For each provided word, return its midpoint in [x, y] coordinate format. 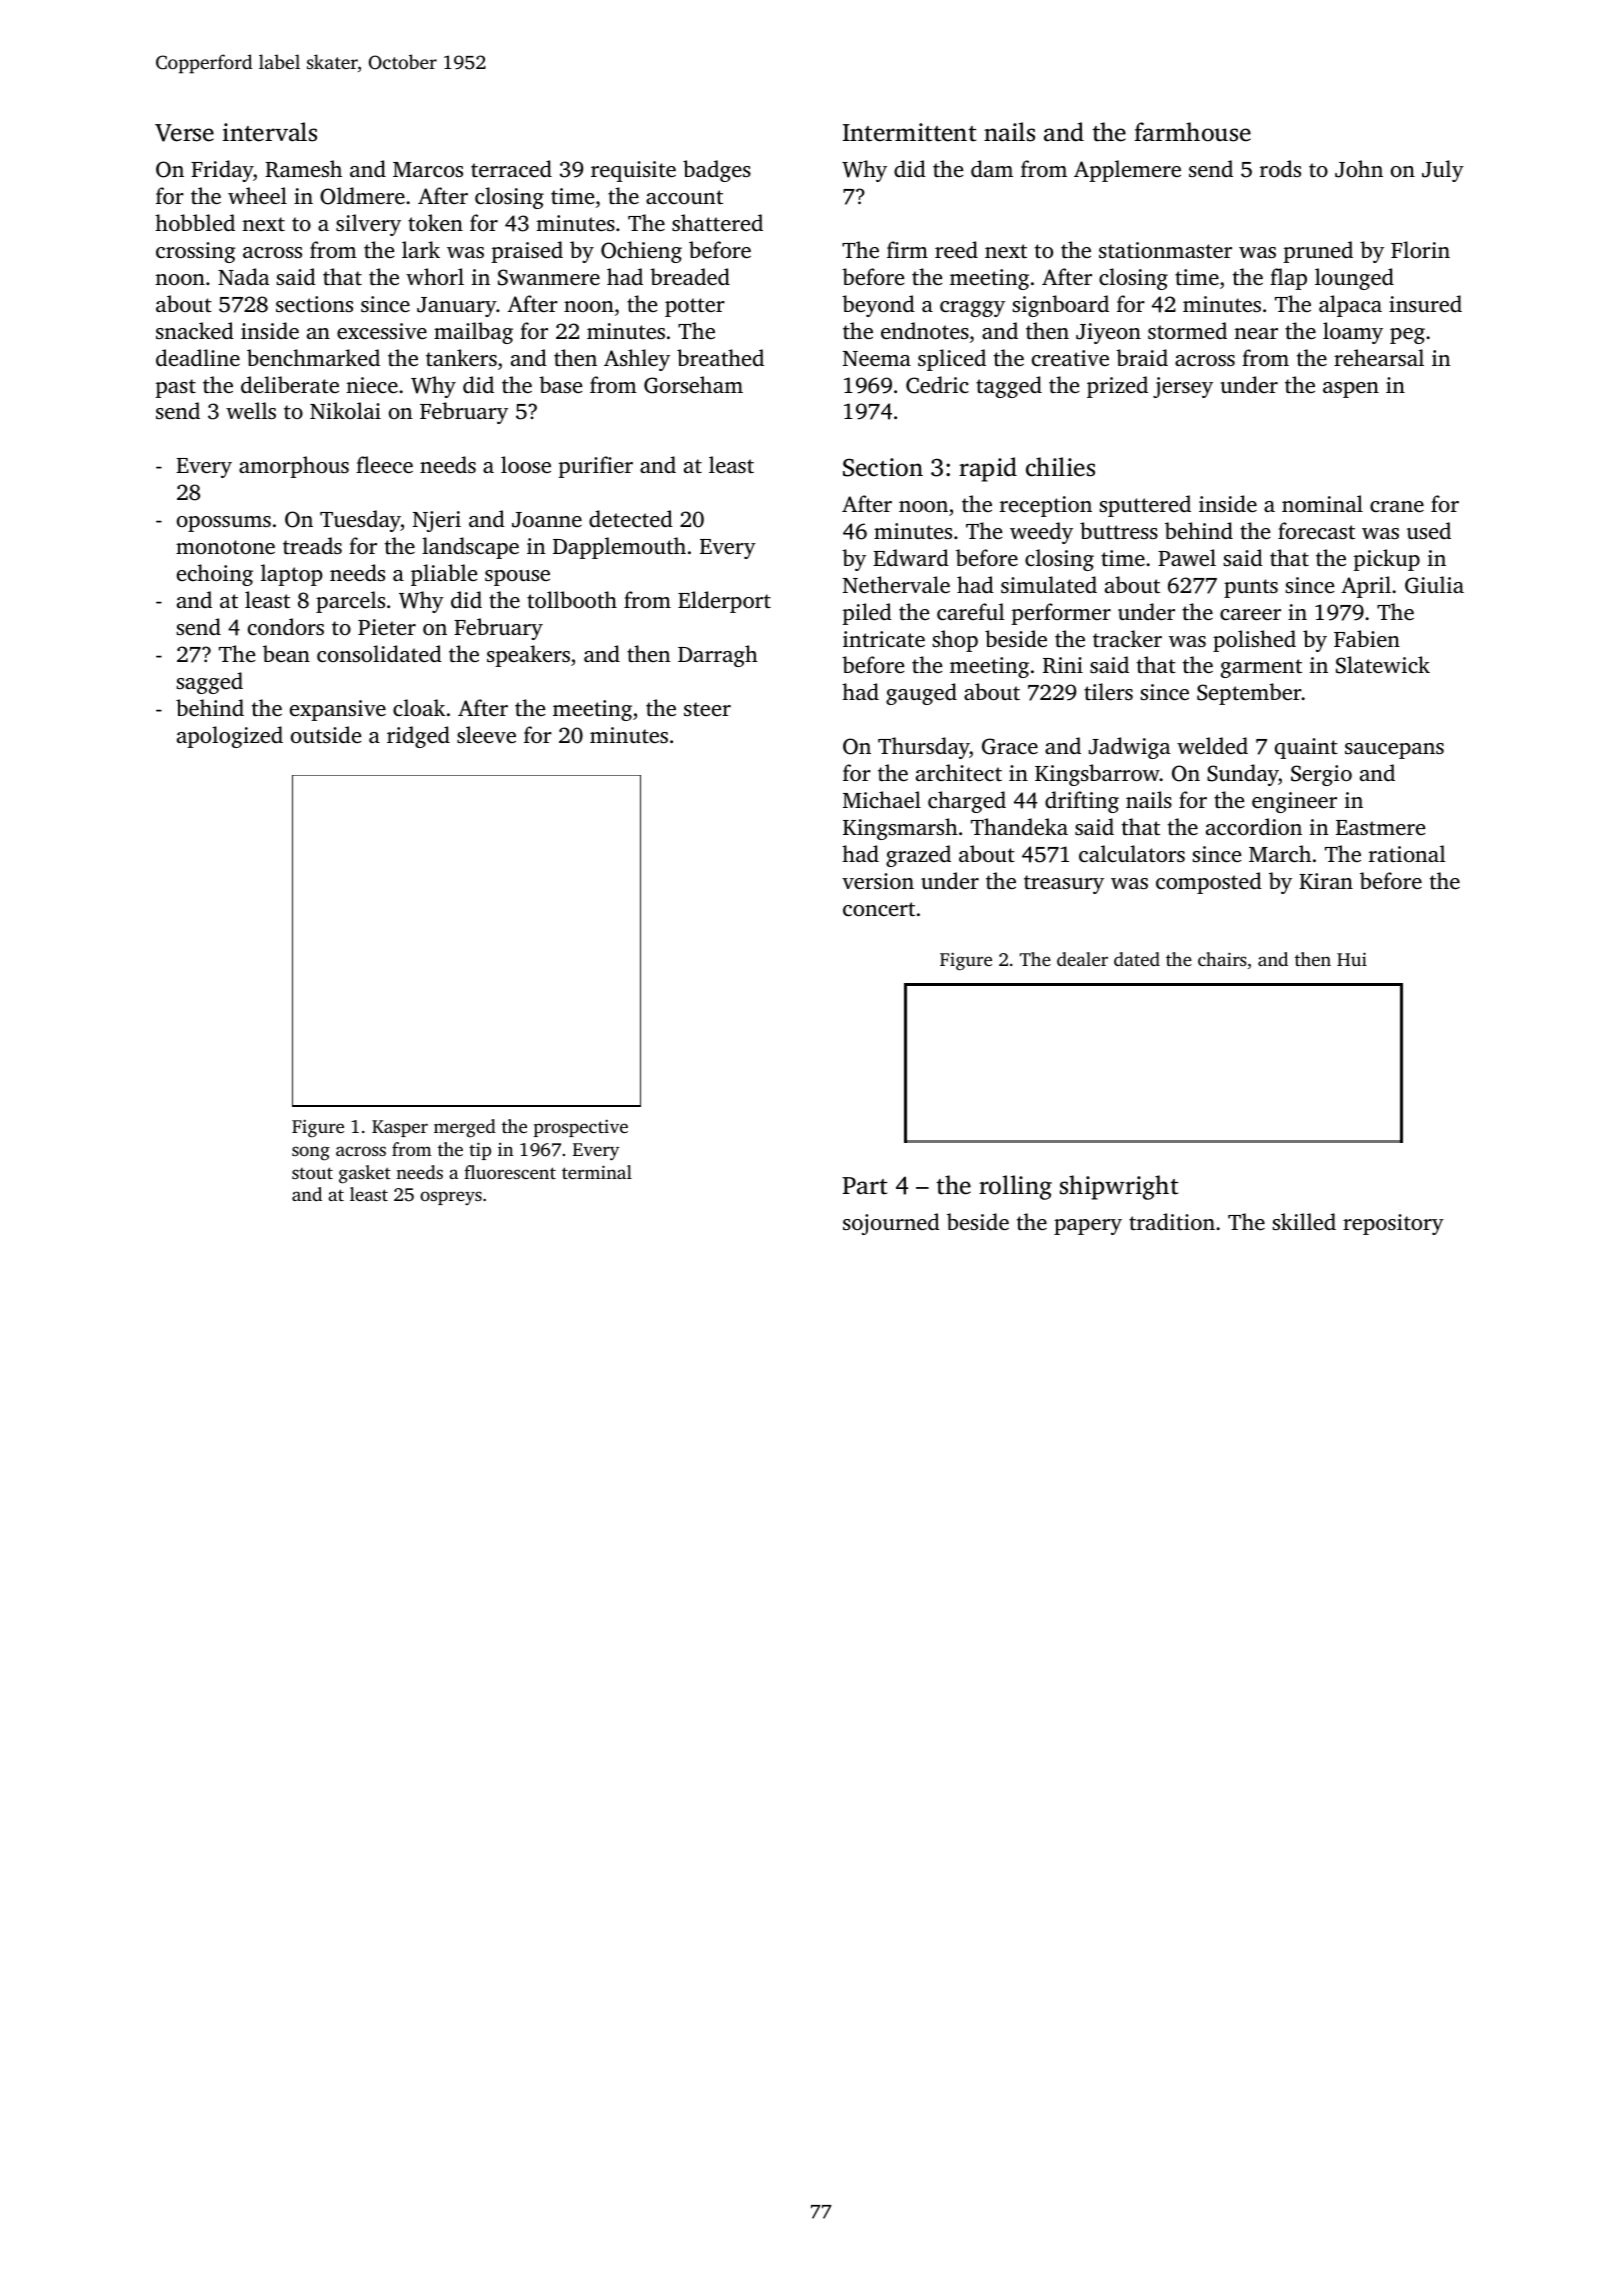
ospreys [451, 1198]
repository [1393, 1224]
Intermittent [909, 132]
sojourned [891, 1224]
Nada [244, 276]
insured [1425, 303]
